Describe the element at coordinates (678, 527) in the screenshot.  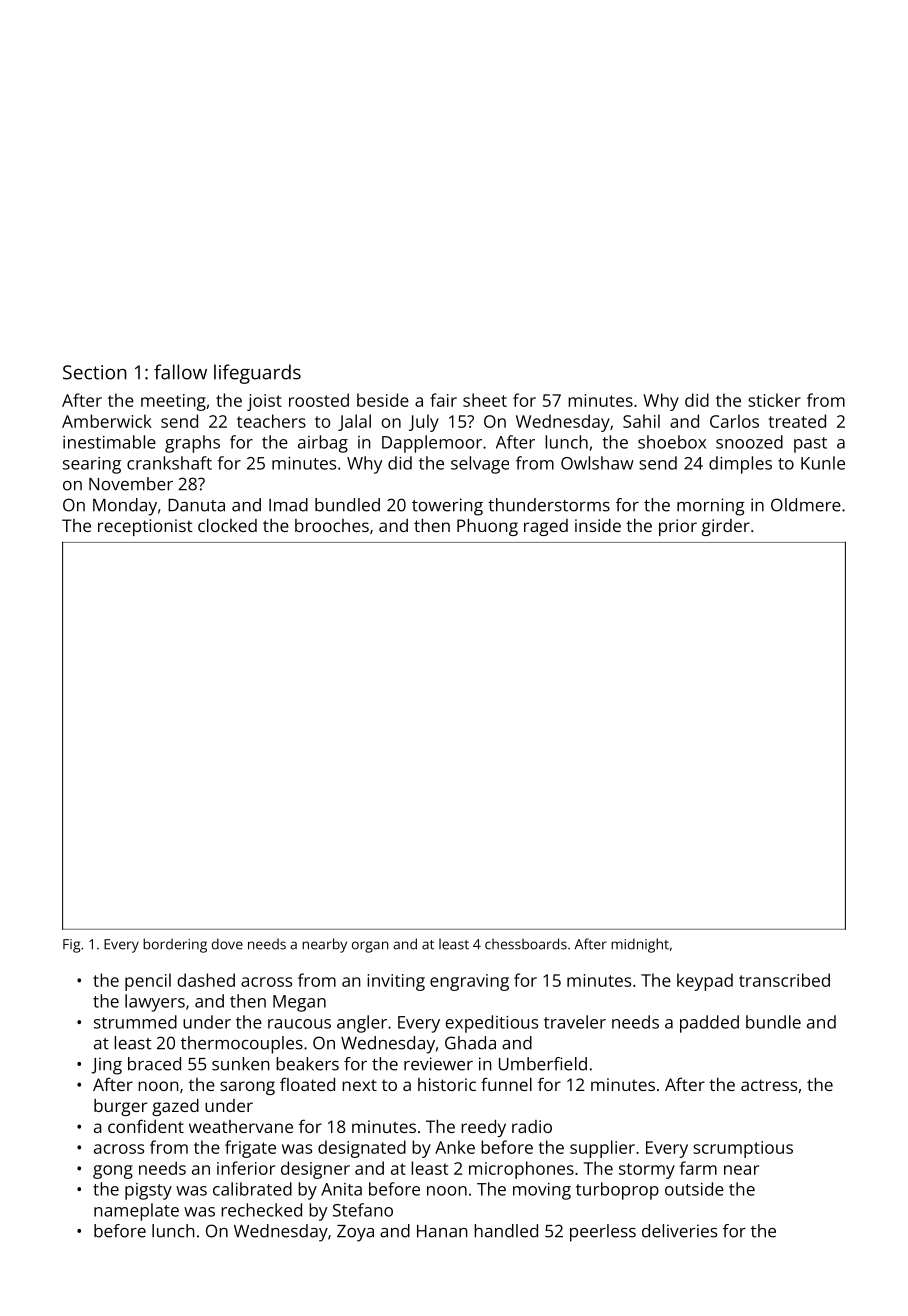
I see `prior` at that location.
